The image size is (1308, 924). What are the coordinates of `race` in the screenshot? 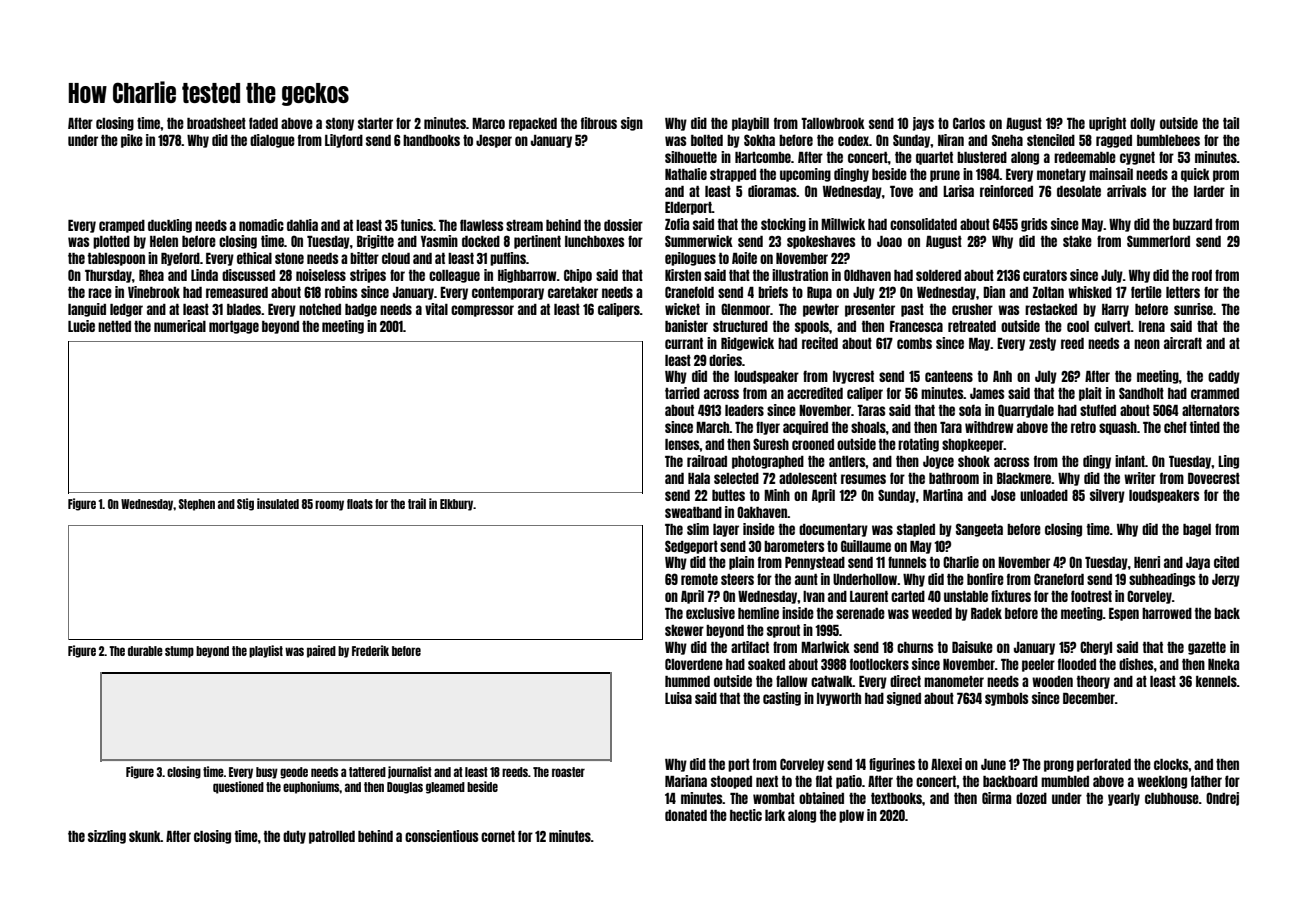 It's located at (100, 293).
